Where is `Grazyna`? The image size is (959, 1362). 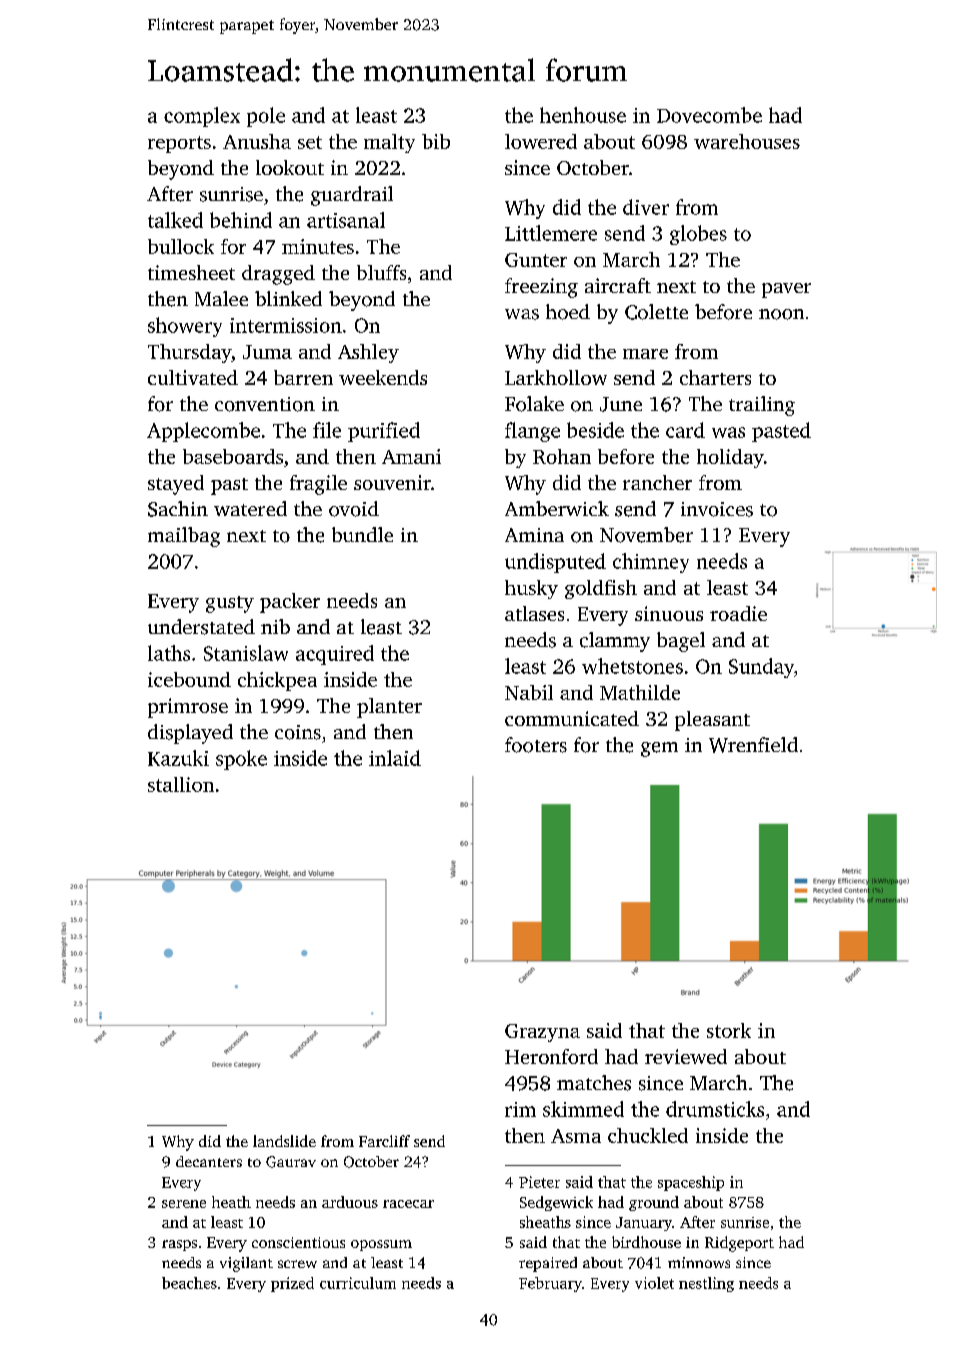 Grazyna is located at coordinates (542, 1033).
